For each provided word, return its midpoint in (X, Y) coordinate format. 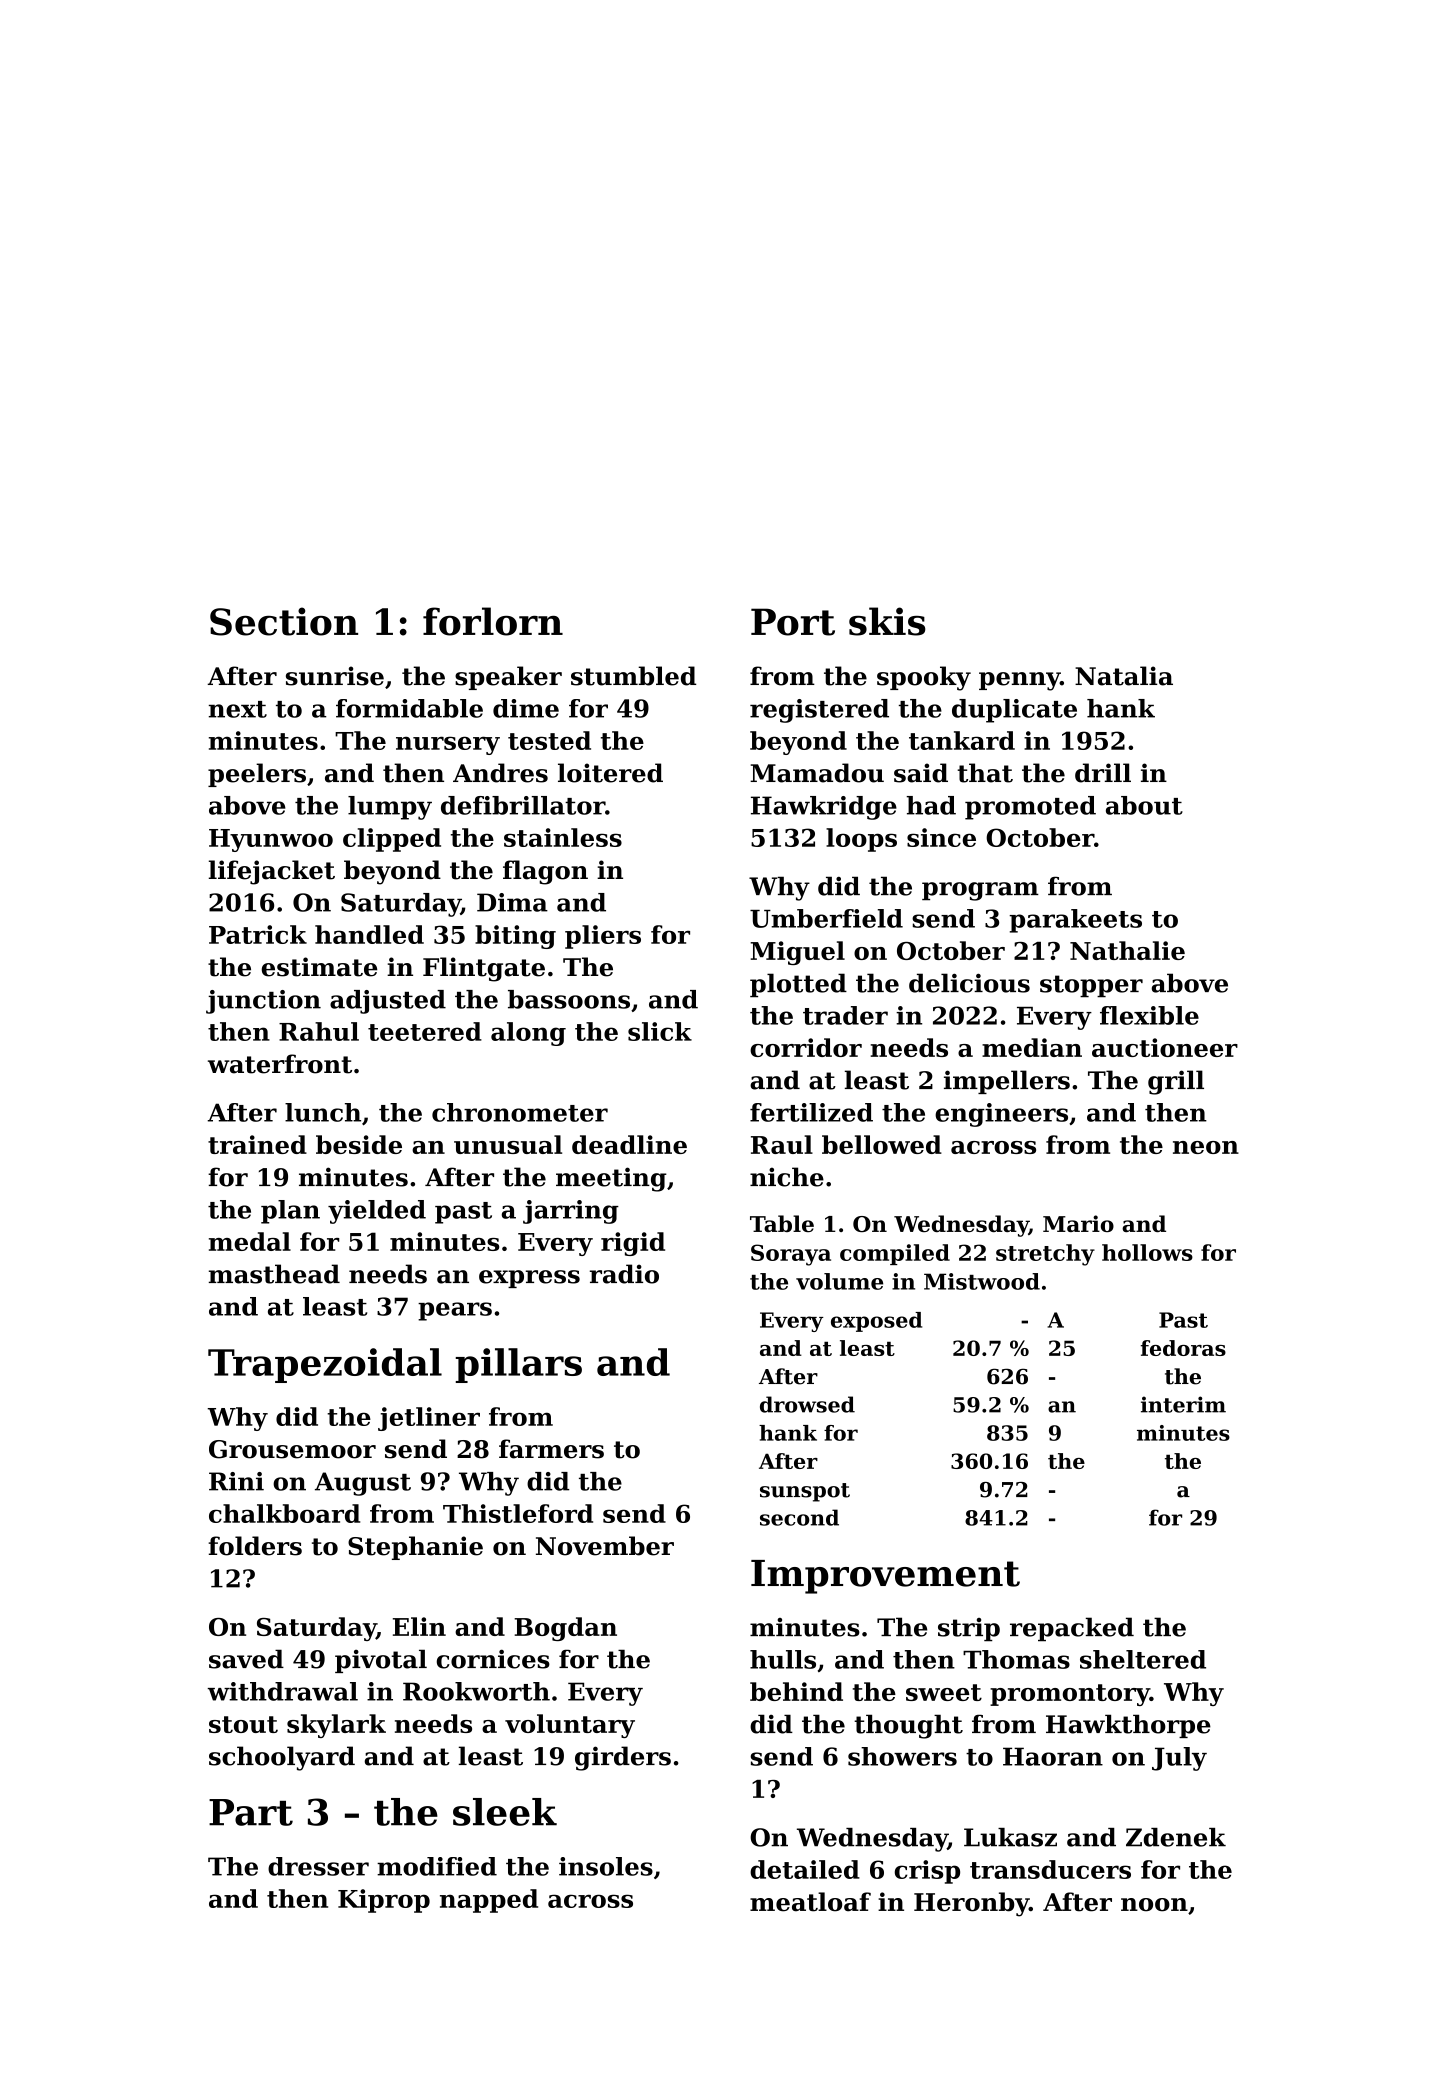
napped (489, 1901)
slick (660, 1031)
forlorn (493, 621)
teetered (425, 1031)
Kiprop (384, 1901)
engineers (1001, 1115)
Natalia (1124, 676)
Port (793, 622)
